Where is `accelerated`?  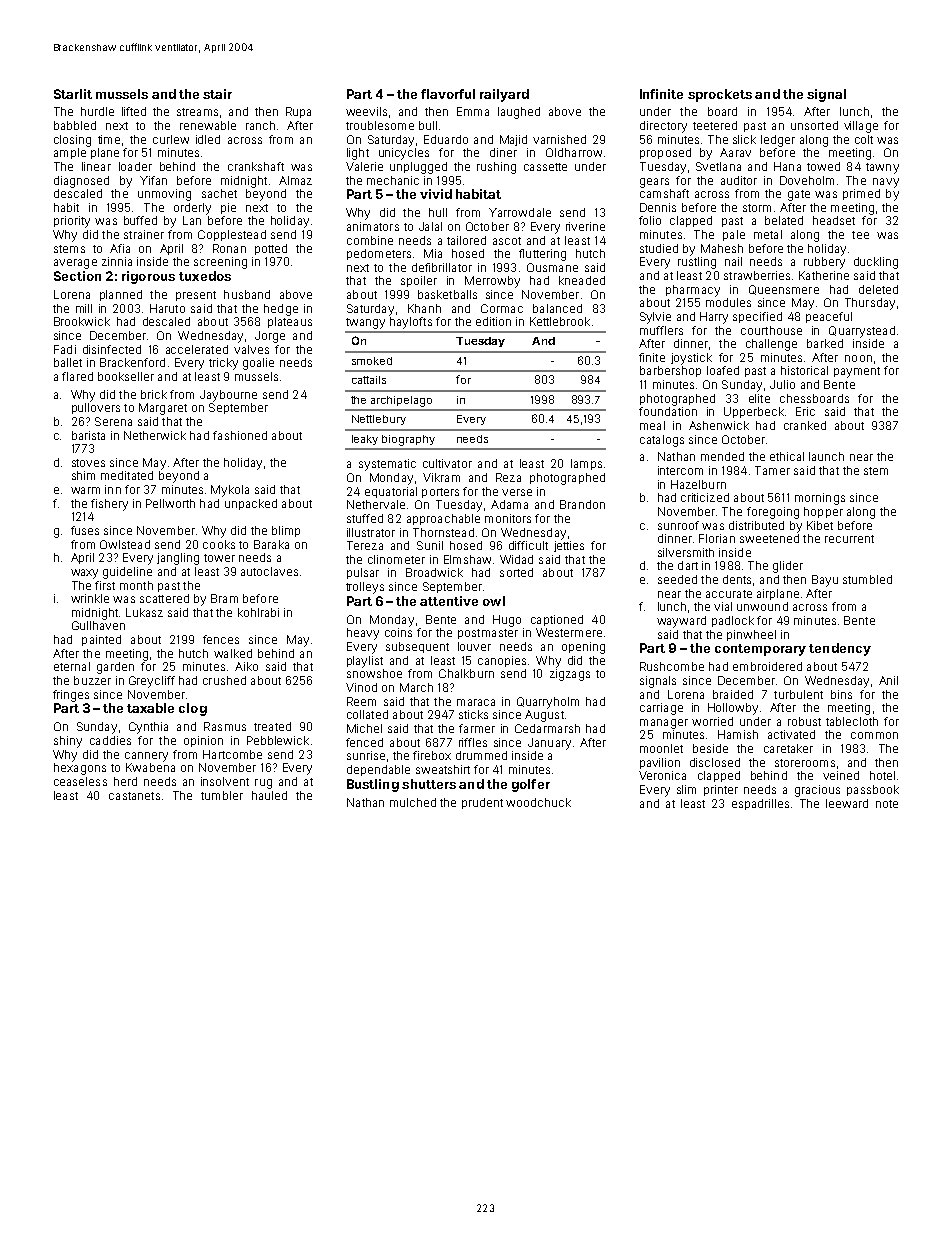 accelerated is located at coordinates (197, 349).
